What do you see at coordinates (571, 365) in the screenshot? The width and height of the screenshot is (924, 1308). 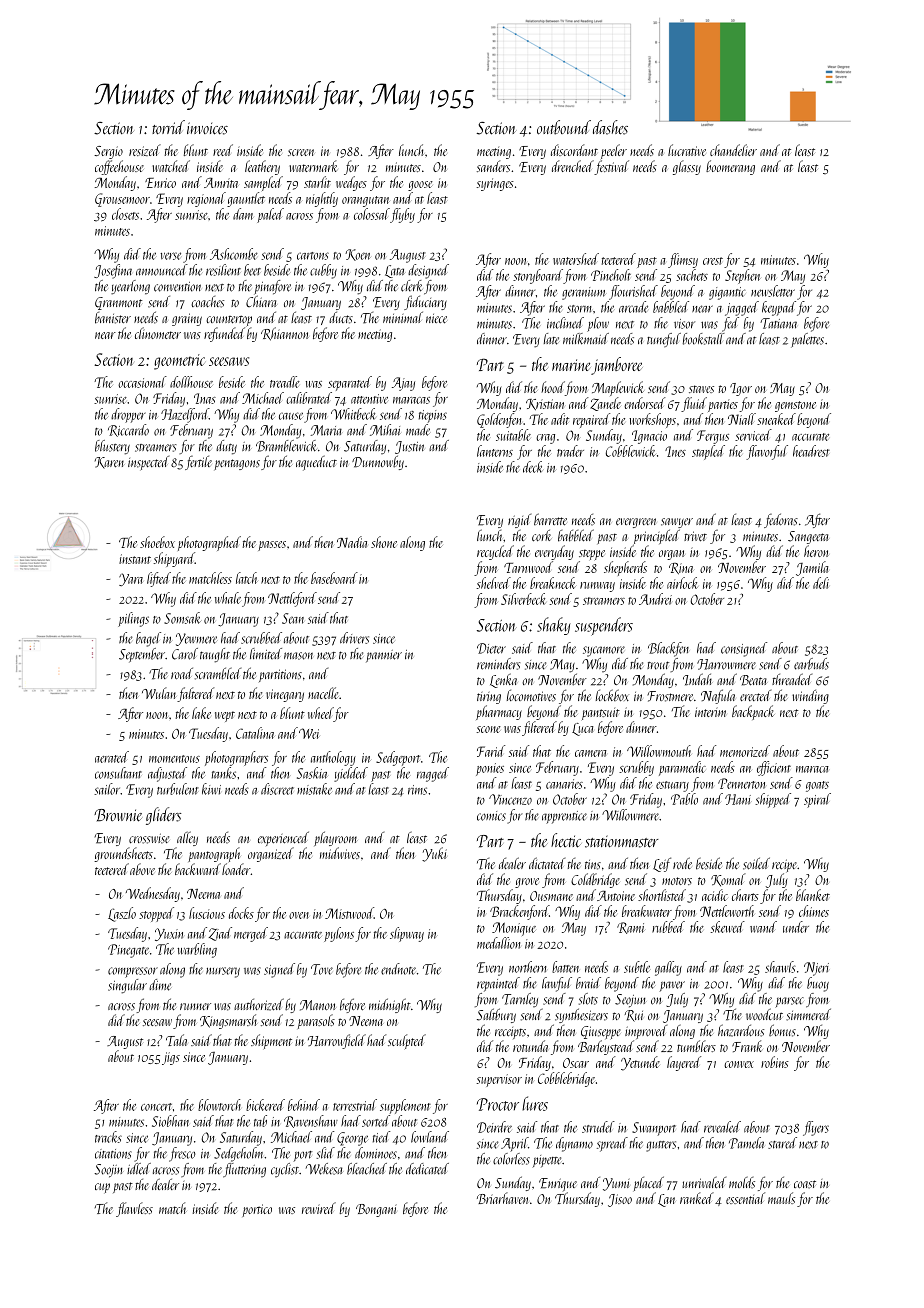 I see `marine` at bounding box center [571, 365].
